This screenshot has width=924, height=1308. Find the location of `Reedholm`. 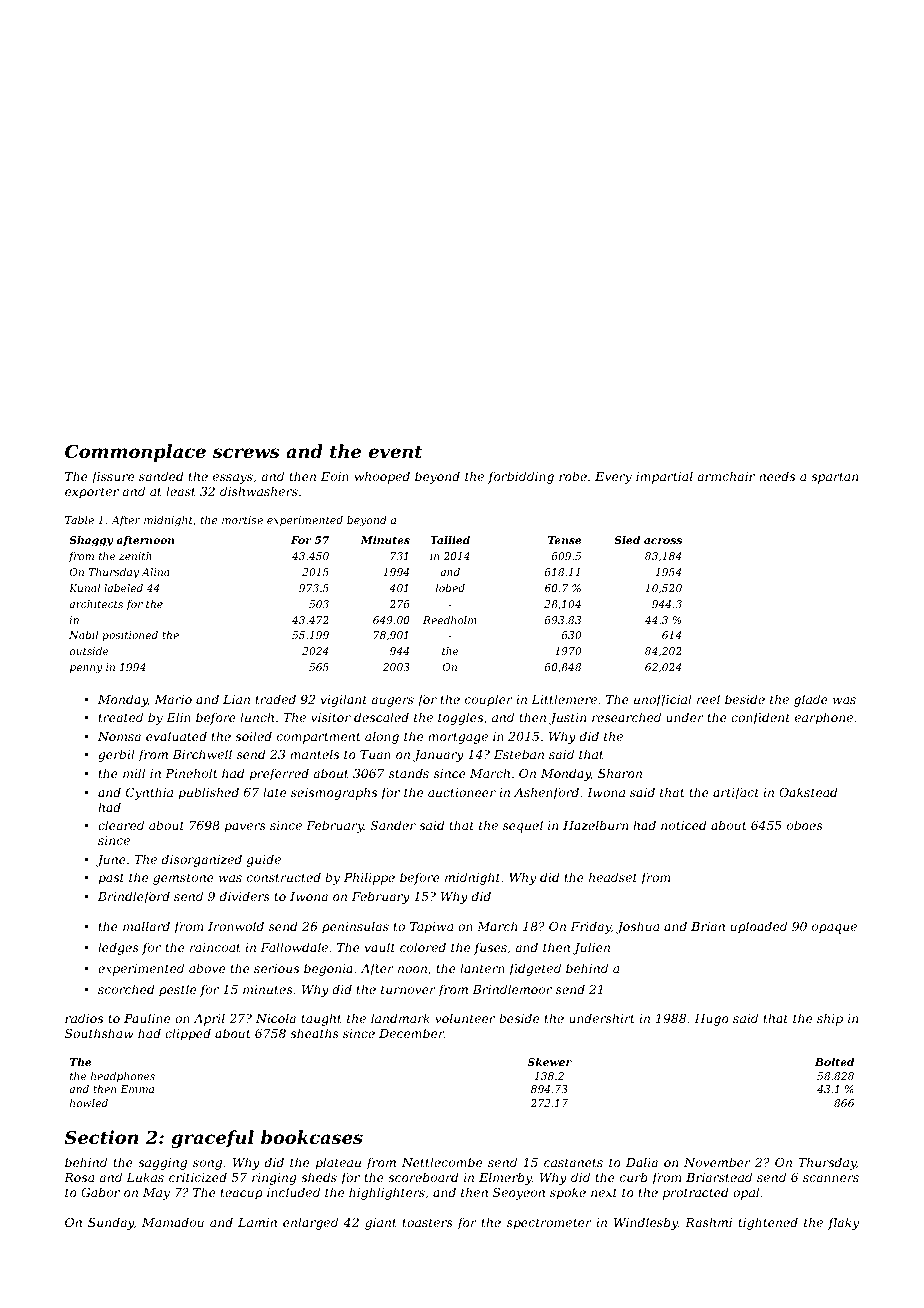

Reedholm is located at coordinates (450, 620).
